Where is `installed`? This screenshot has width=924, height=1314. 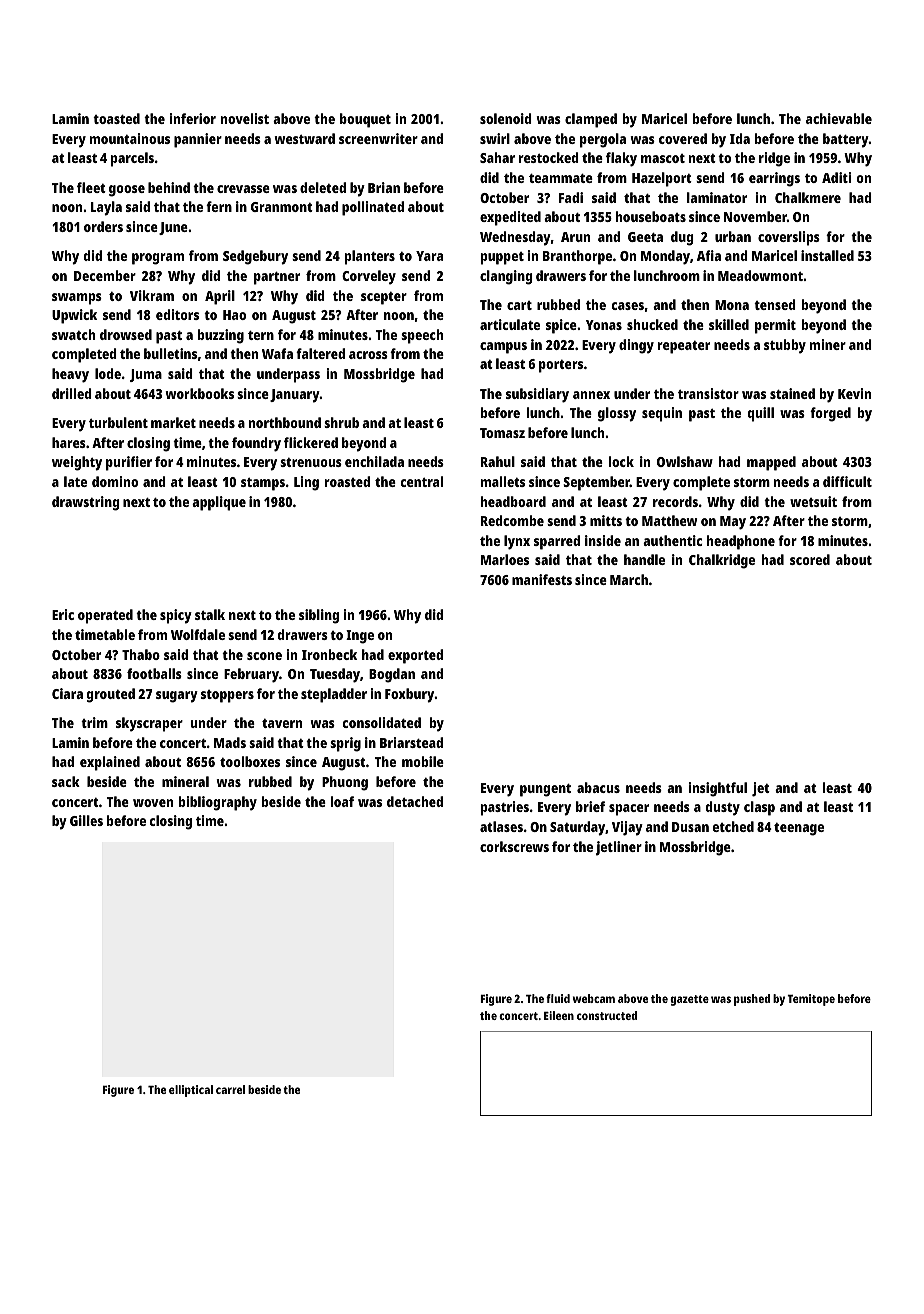
installed is located at coordinates (827, 255).
